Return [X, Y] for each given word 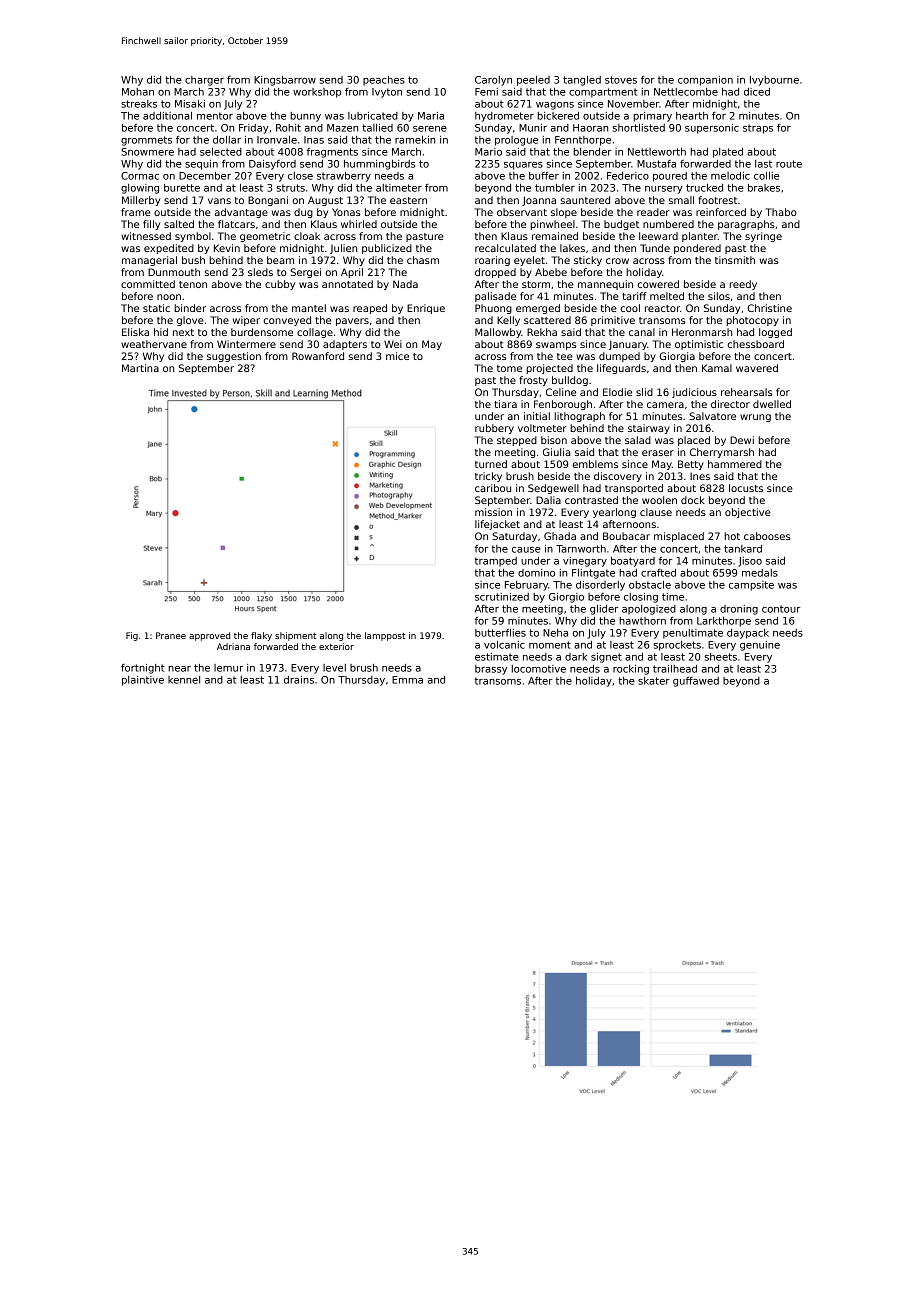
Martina [140, 368]
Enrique [426, 309]
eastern [408, 200]
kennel [184, 680]
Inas [314, 140]
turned [491, 464]
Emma [407, 680]
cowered [658, 284]
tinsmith [735, 260]
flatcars [236, 224]
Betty [691, 465]
